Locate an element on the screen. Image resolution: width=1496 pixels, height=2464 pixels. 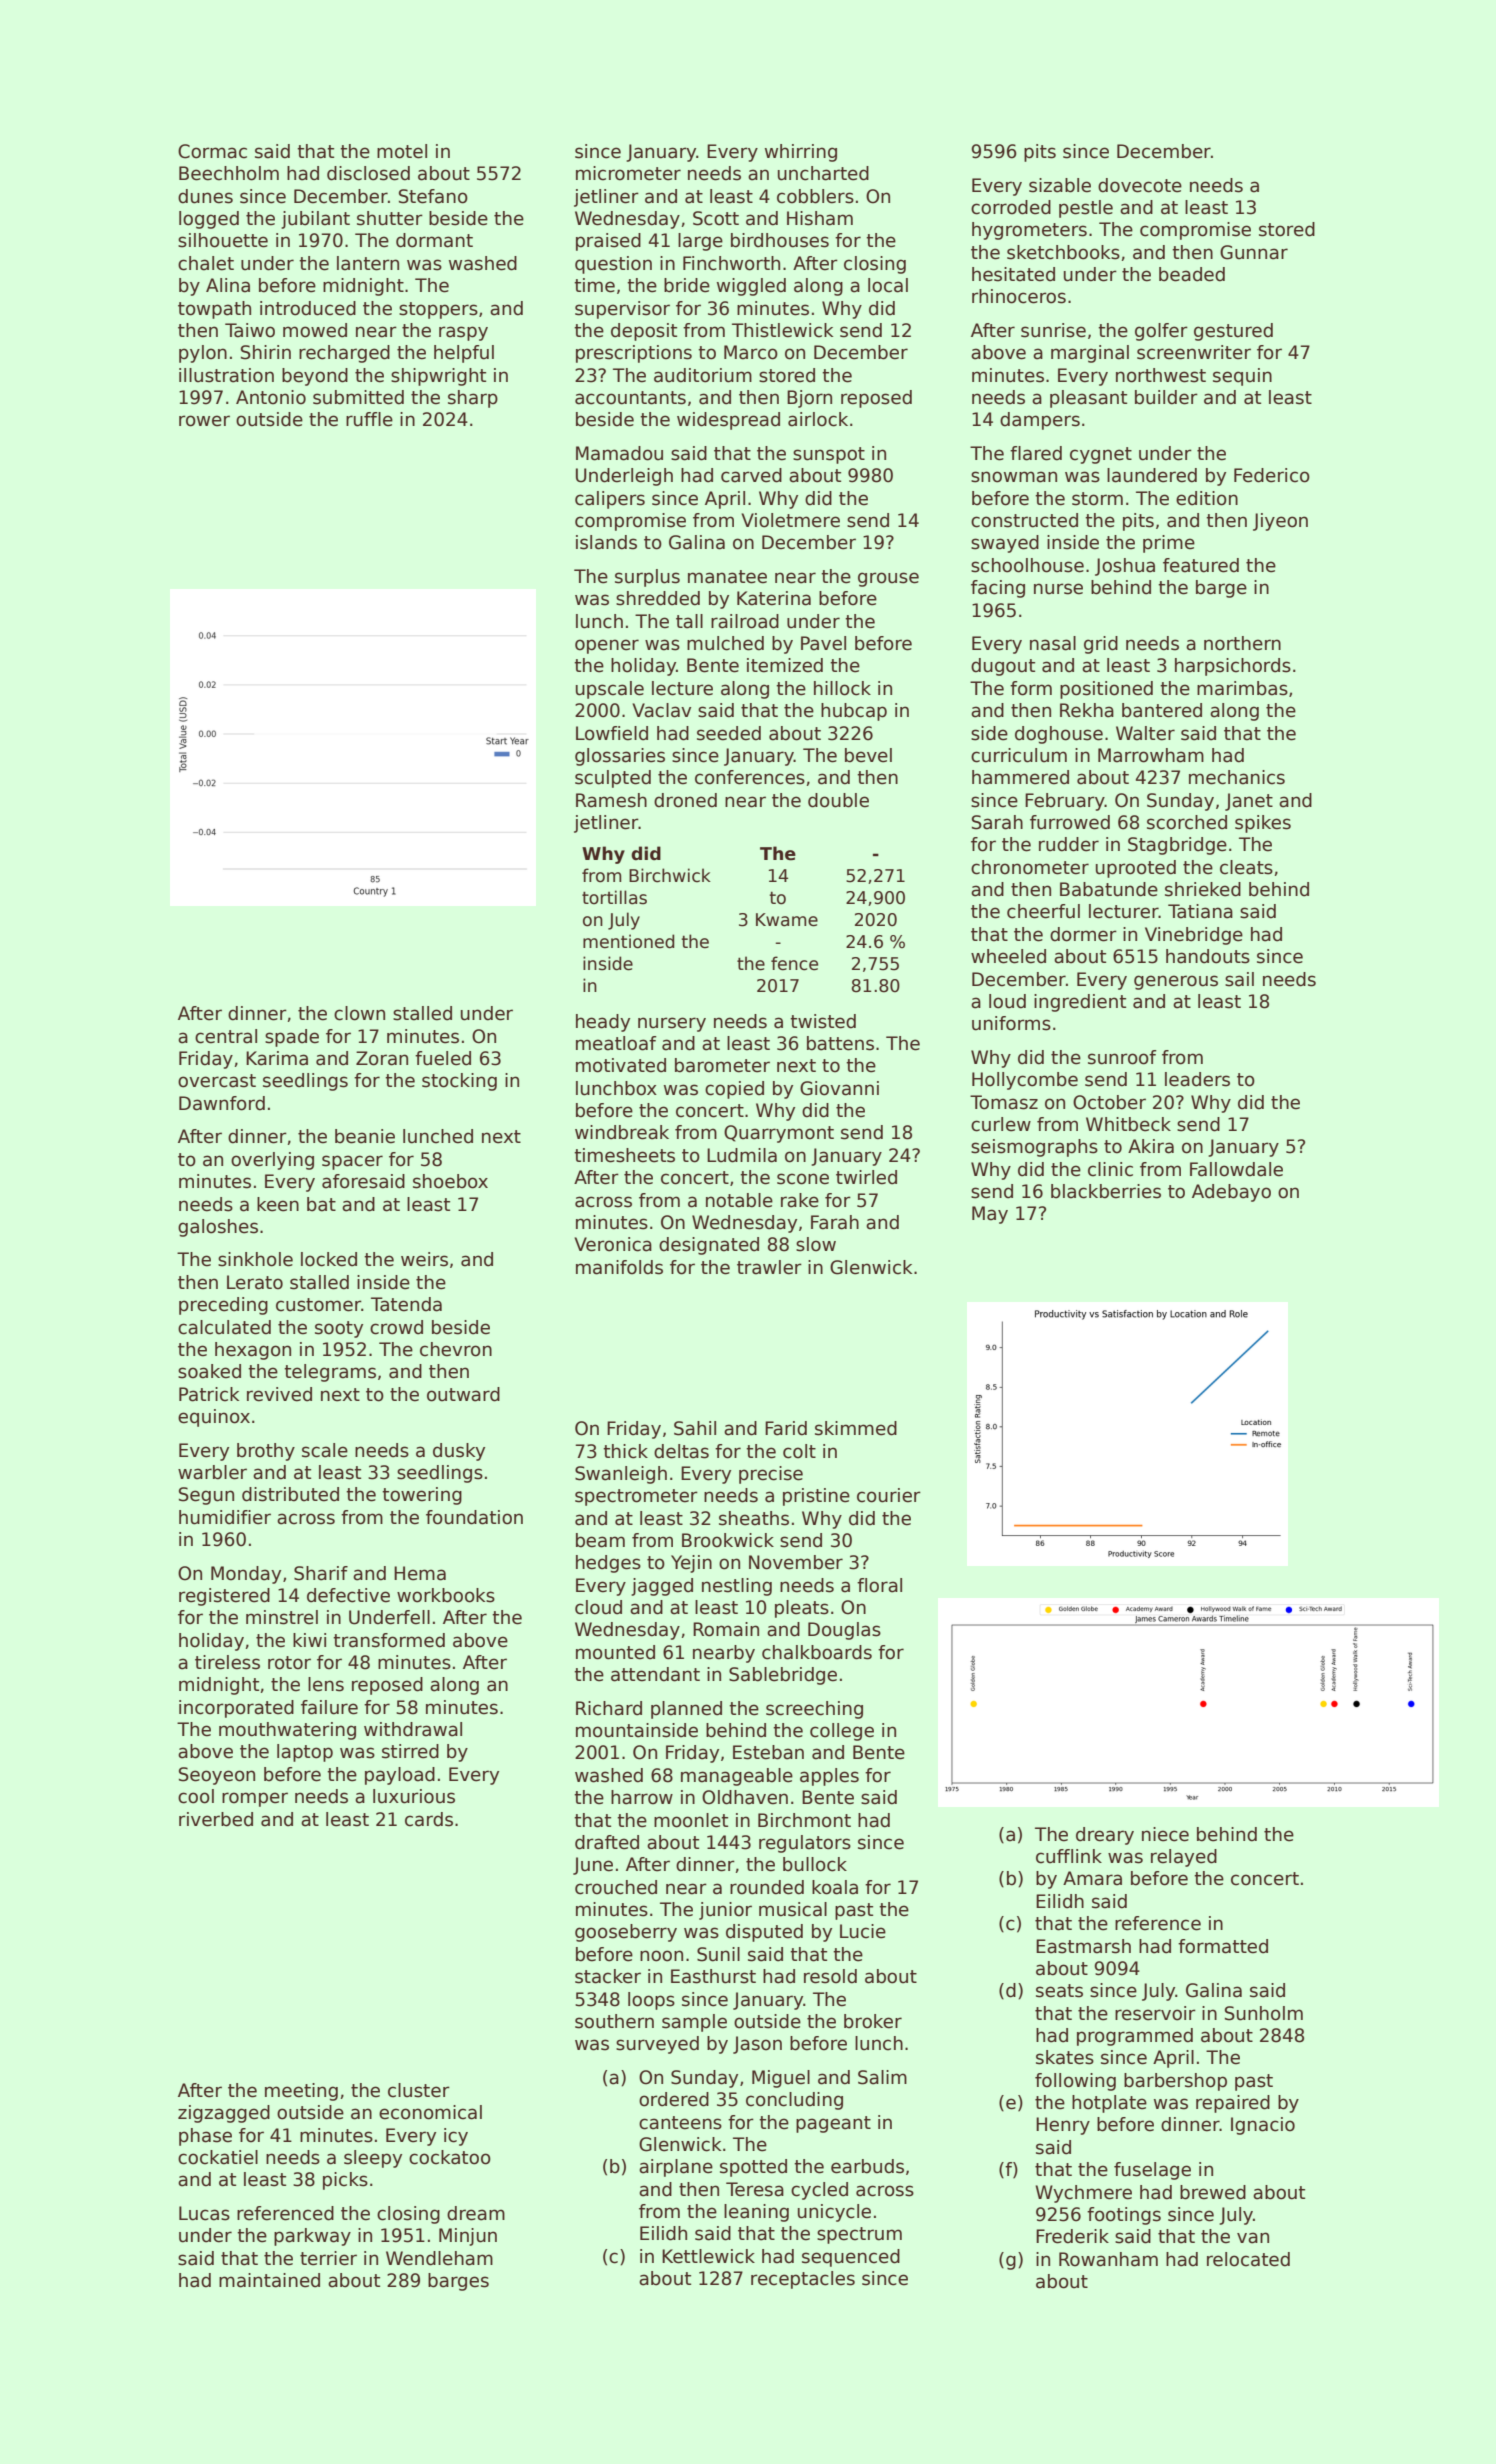
sail is located at coordinates (1239, 979).
